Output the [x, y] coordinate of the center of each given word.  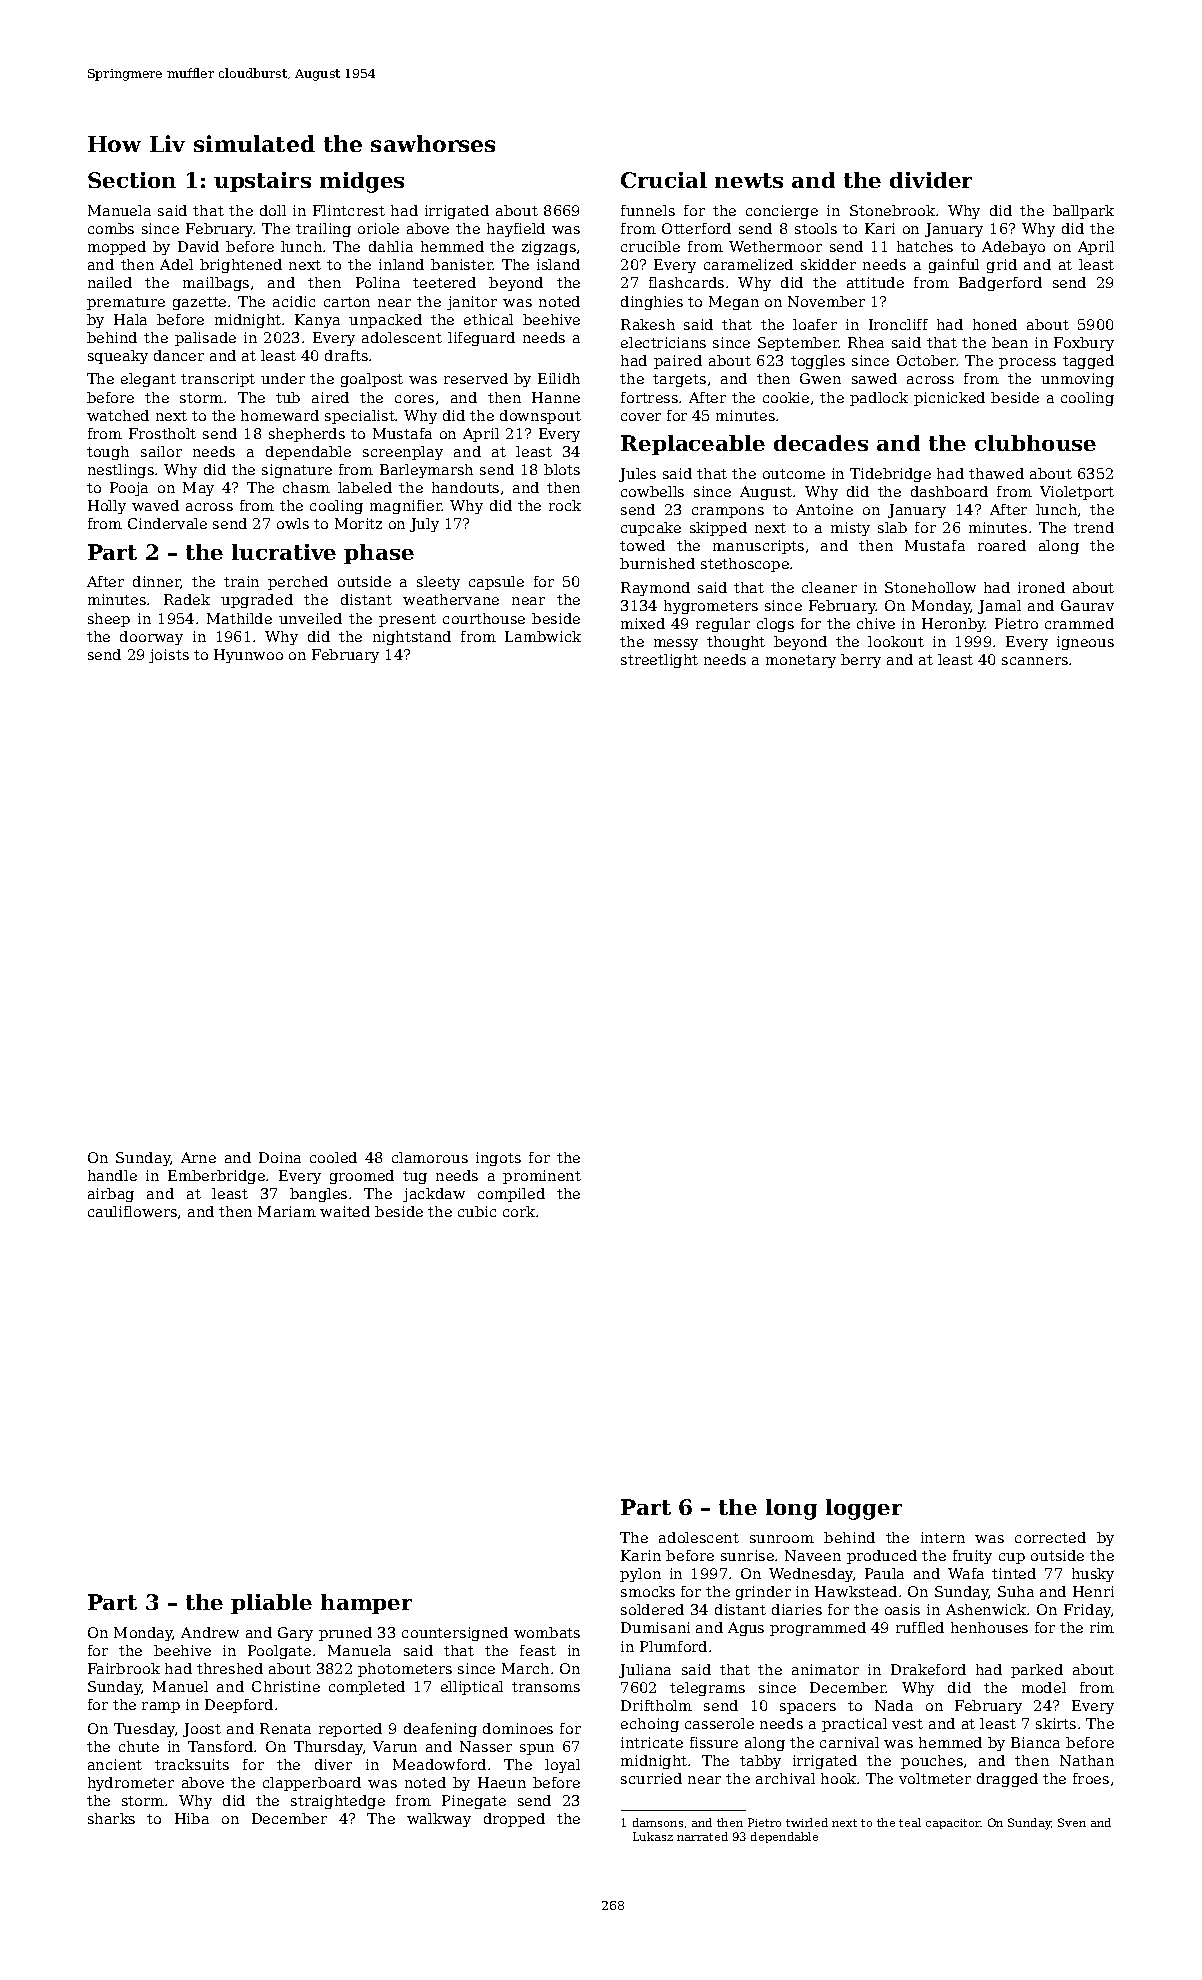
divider [931, 180]
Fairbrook [124, 1668]
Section [132, 180]
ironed [1041, 587]
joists [169, 656]
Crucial [664, 180]
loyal [562, 1766]
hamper [366, 1604]
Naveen [813, 1555]
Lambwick [543, 636]
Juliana [645, 1671]
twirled [807, 1822]
